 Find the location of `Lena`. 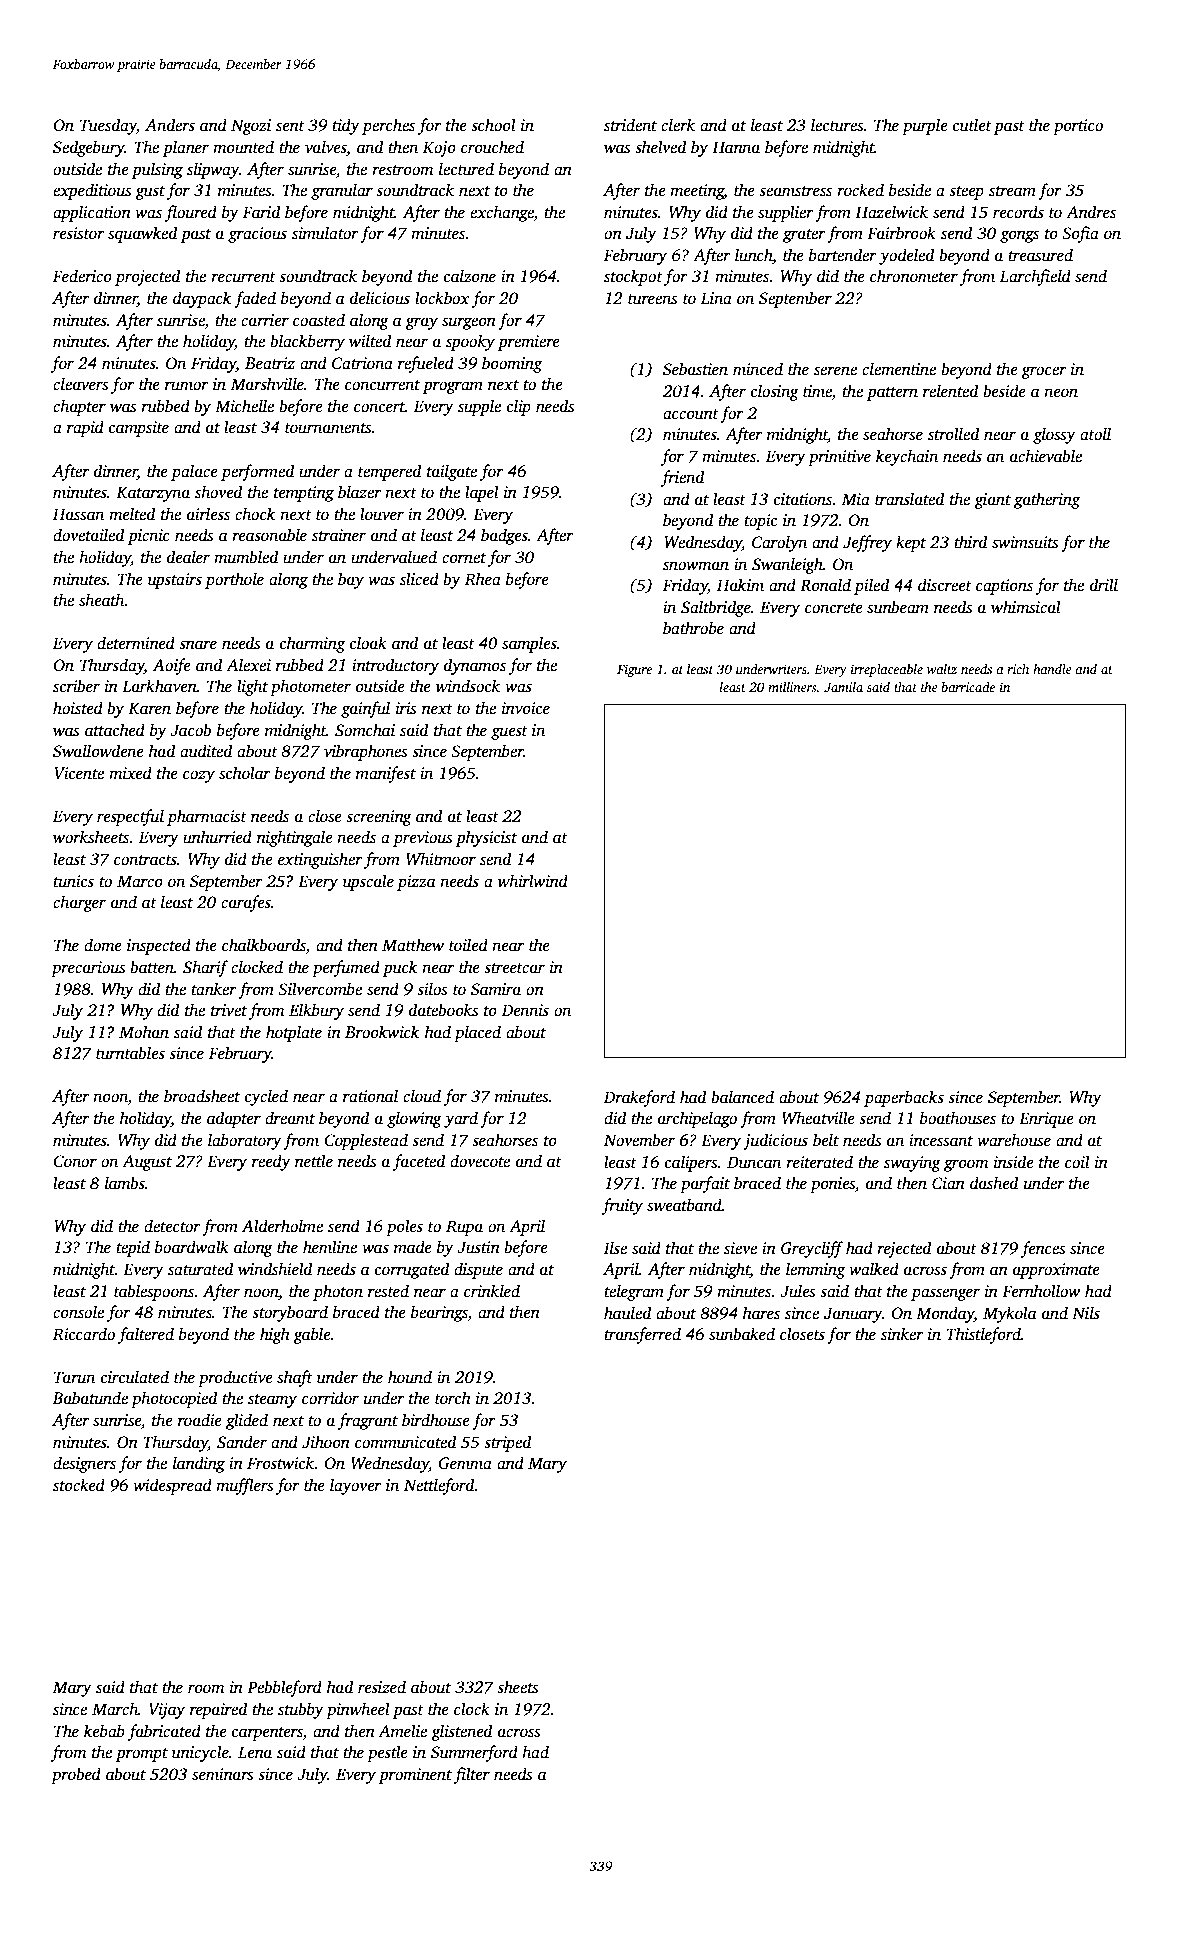

Lena is located at coordinates (255, 1752).
